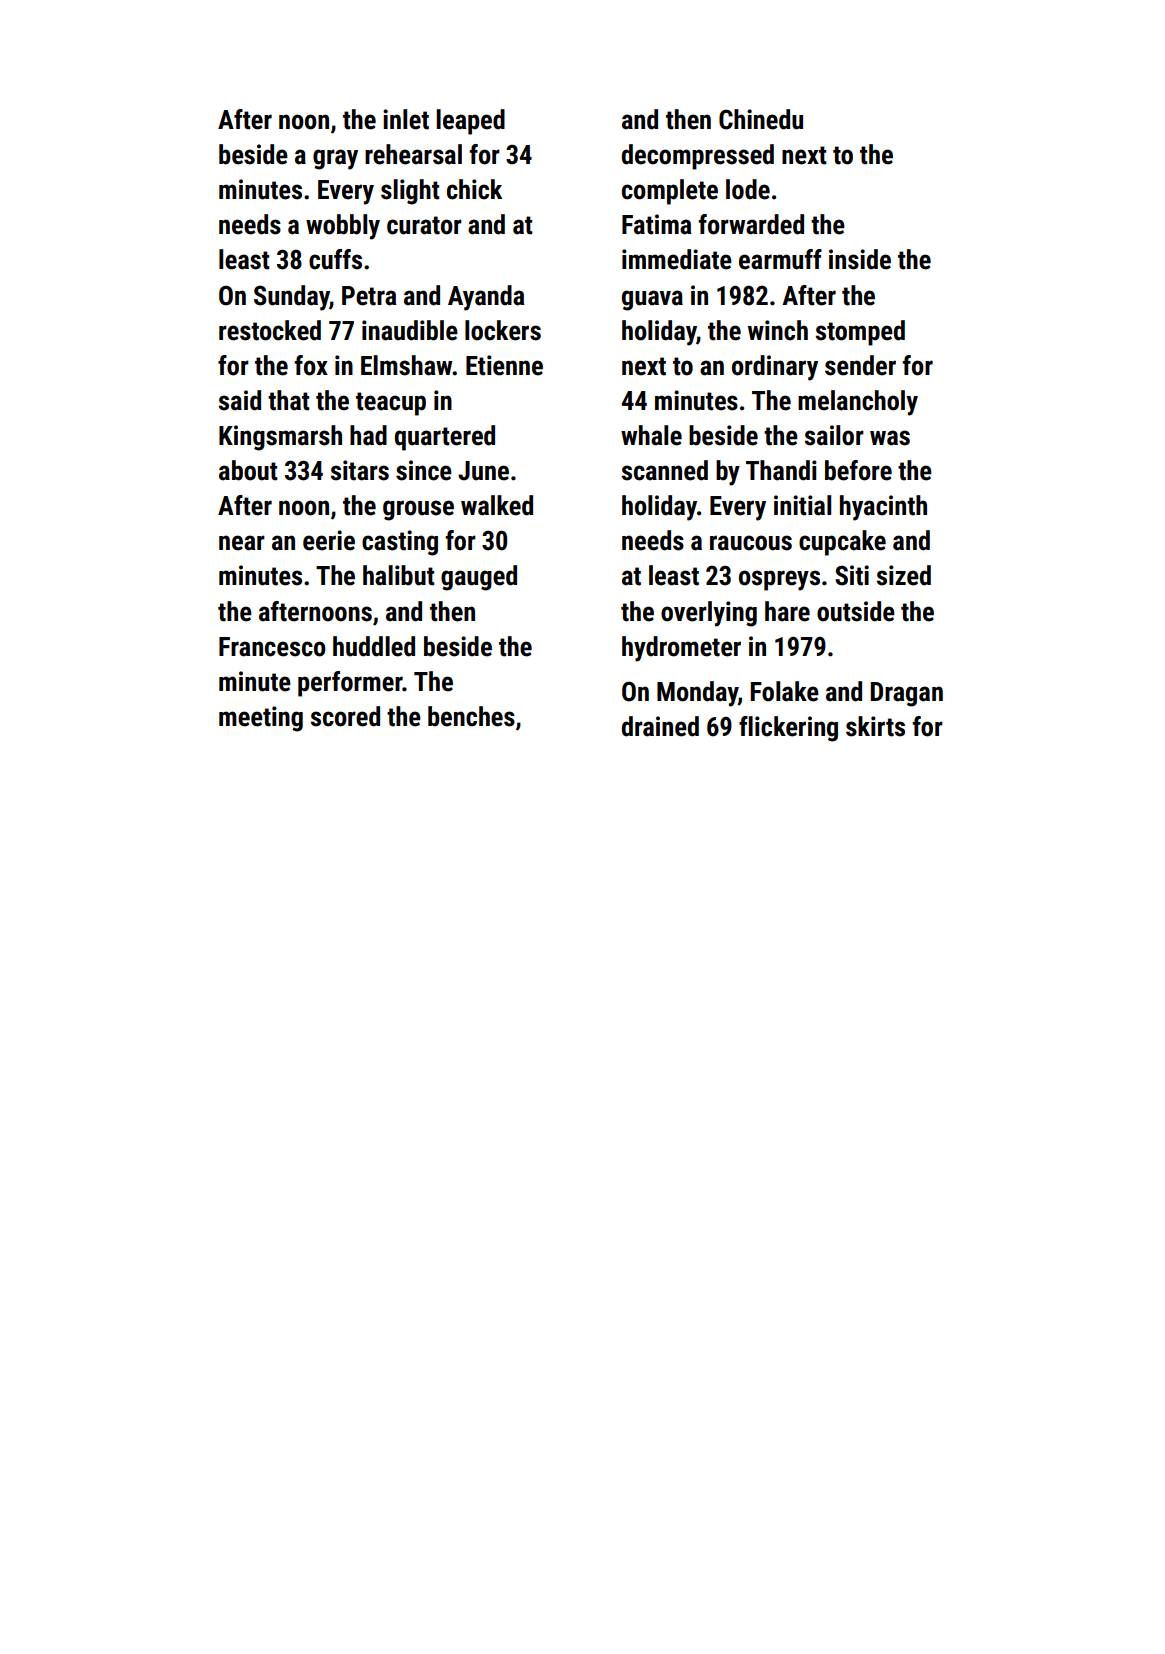 The height and width of the screenshot is (1654, 1165). What do you see at coordinates (261, 719) in the screenshot?
I see `meeting` at bounding box center [261, 719].
